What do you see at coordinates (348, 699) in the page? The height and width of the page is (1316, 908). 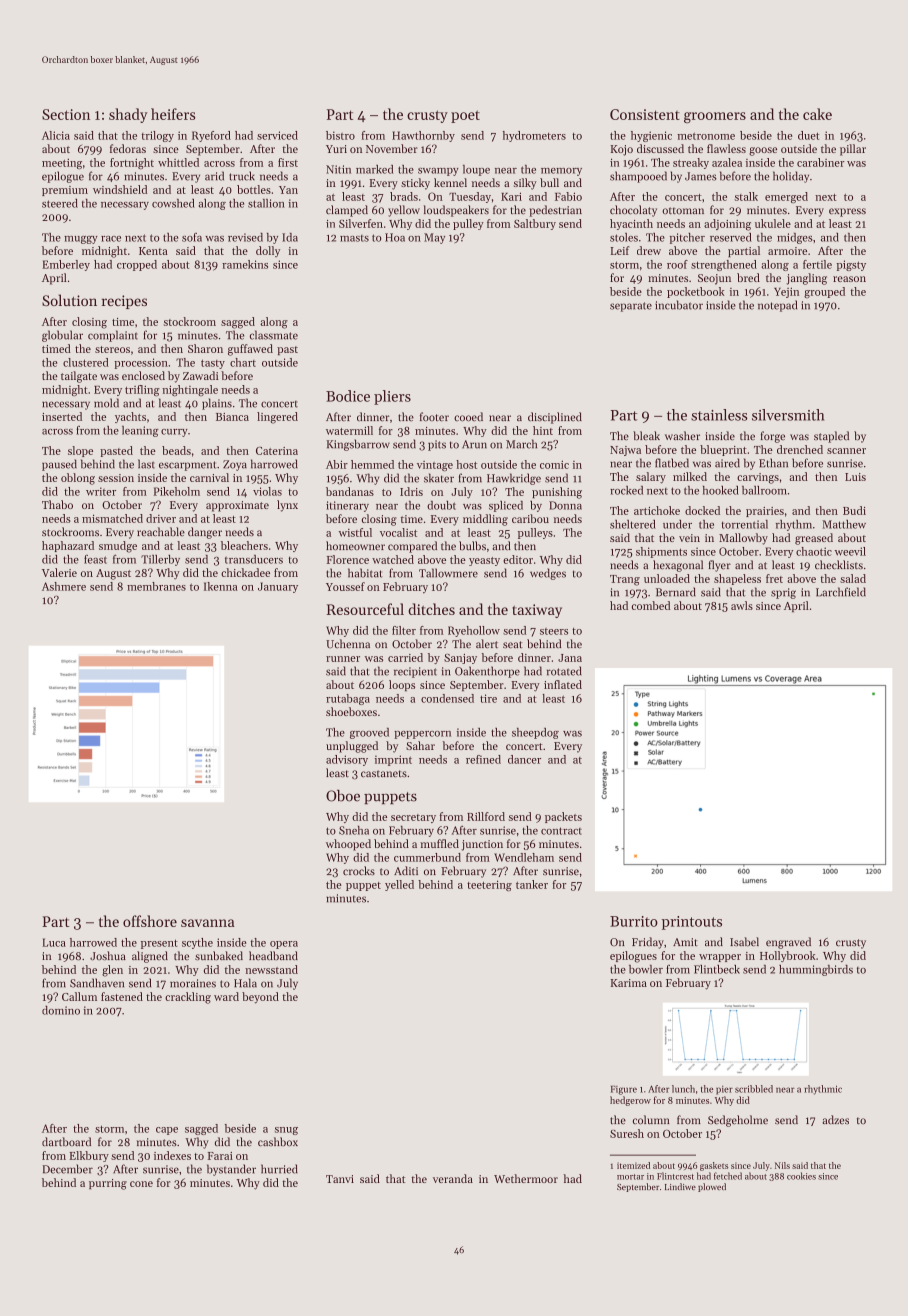 I see `rutabaga` at bounding box center [348, 699].
